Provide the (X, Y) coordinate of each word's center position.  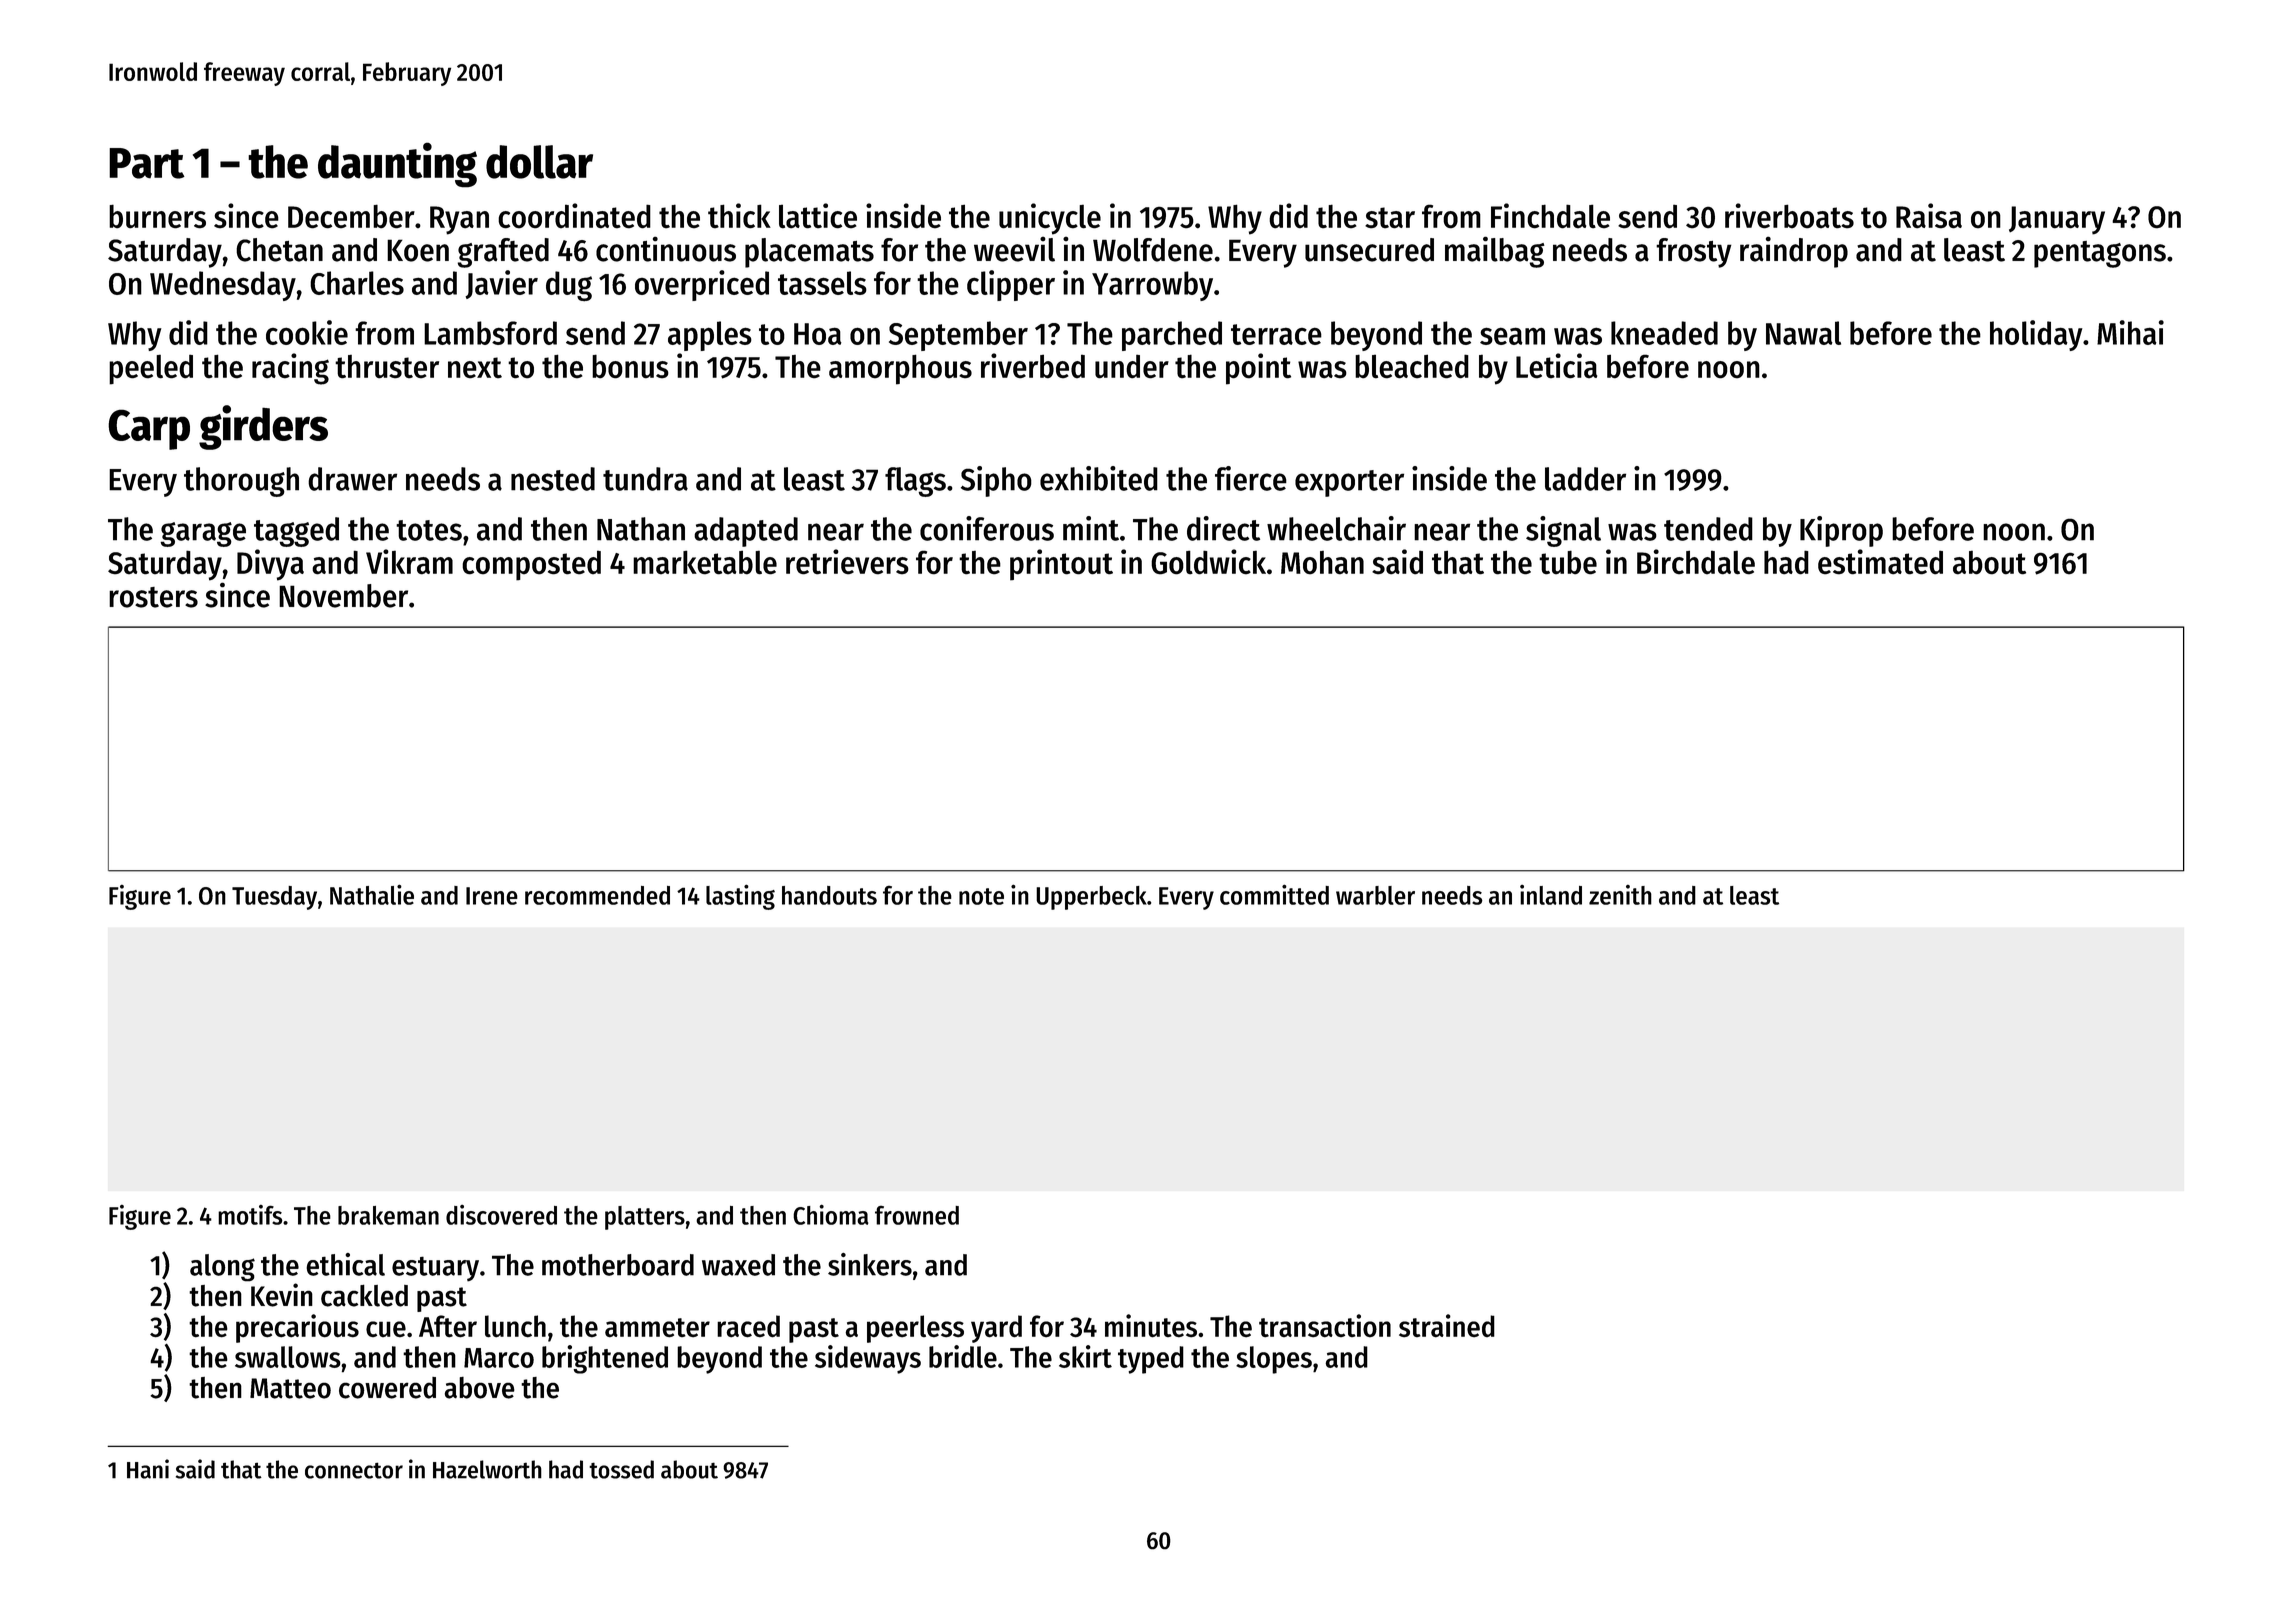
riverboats (1789, 216)
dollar (539, 162)
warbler (1375, 895)
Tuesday (274, 898)
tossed (621, 1469)
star (1390, 218)
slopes (1274, 1360)
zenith (1620, 895)
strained (1447, 1326)
